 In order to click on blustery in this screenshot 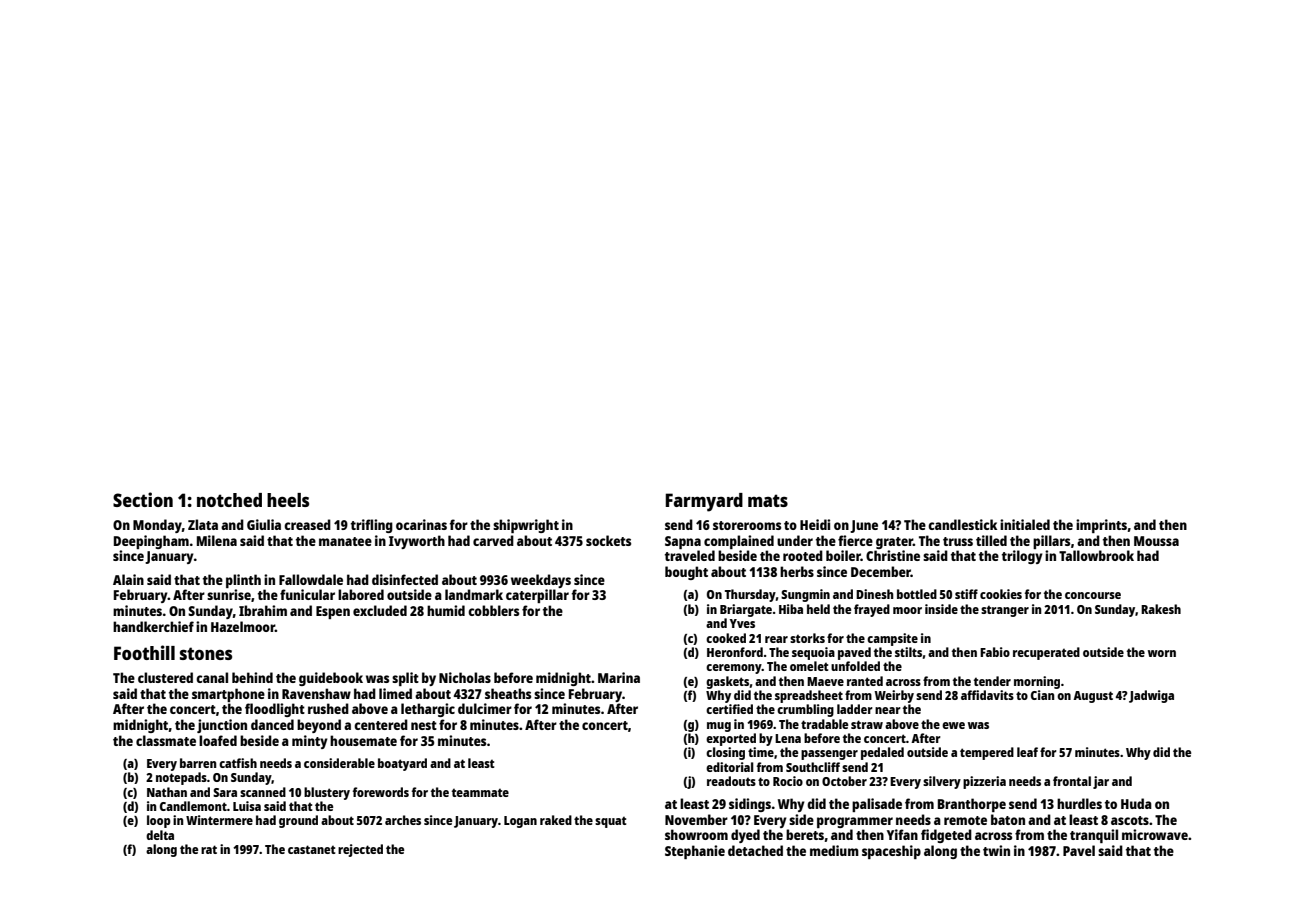, I will do `click(327, 793)`.
